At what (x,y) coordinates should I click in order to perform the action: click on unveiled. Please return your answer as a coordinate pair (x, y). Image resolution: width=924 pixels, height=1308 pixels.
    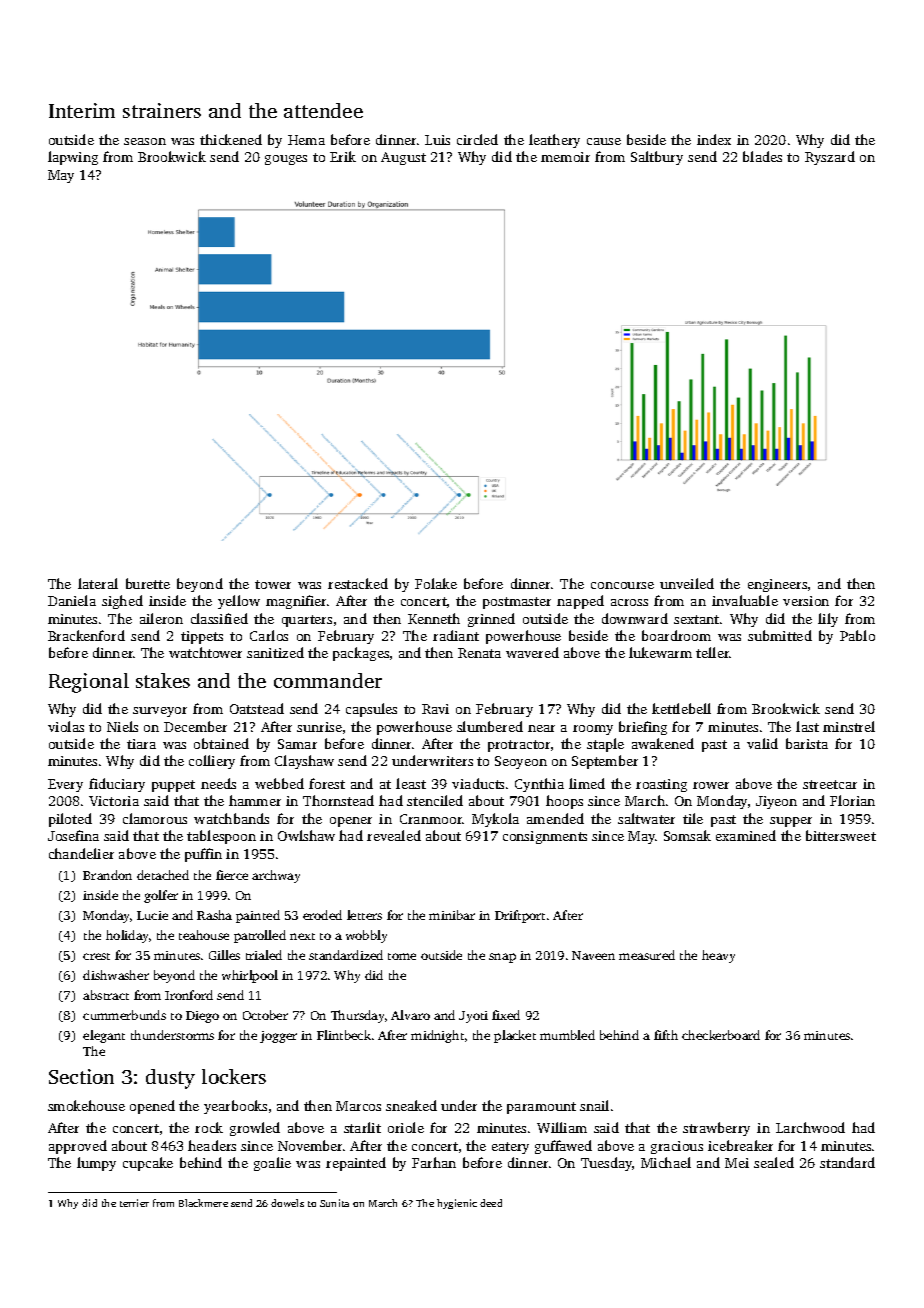
    Looking at the image, I should click on (687, 583).
